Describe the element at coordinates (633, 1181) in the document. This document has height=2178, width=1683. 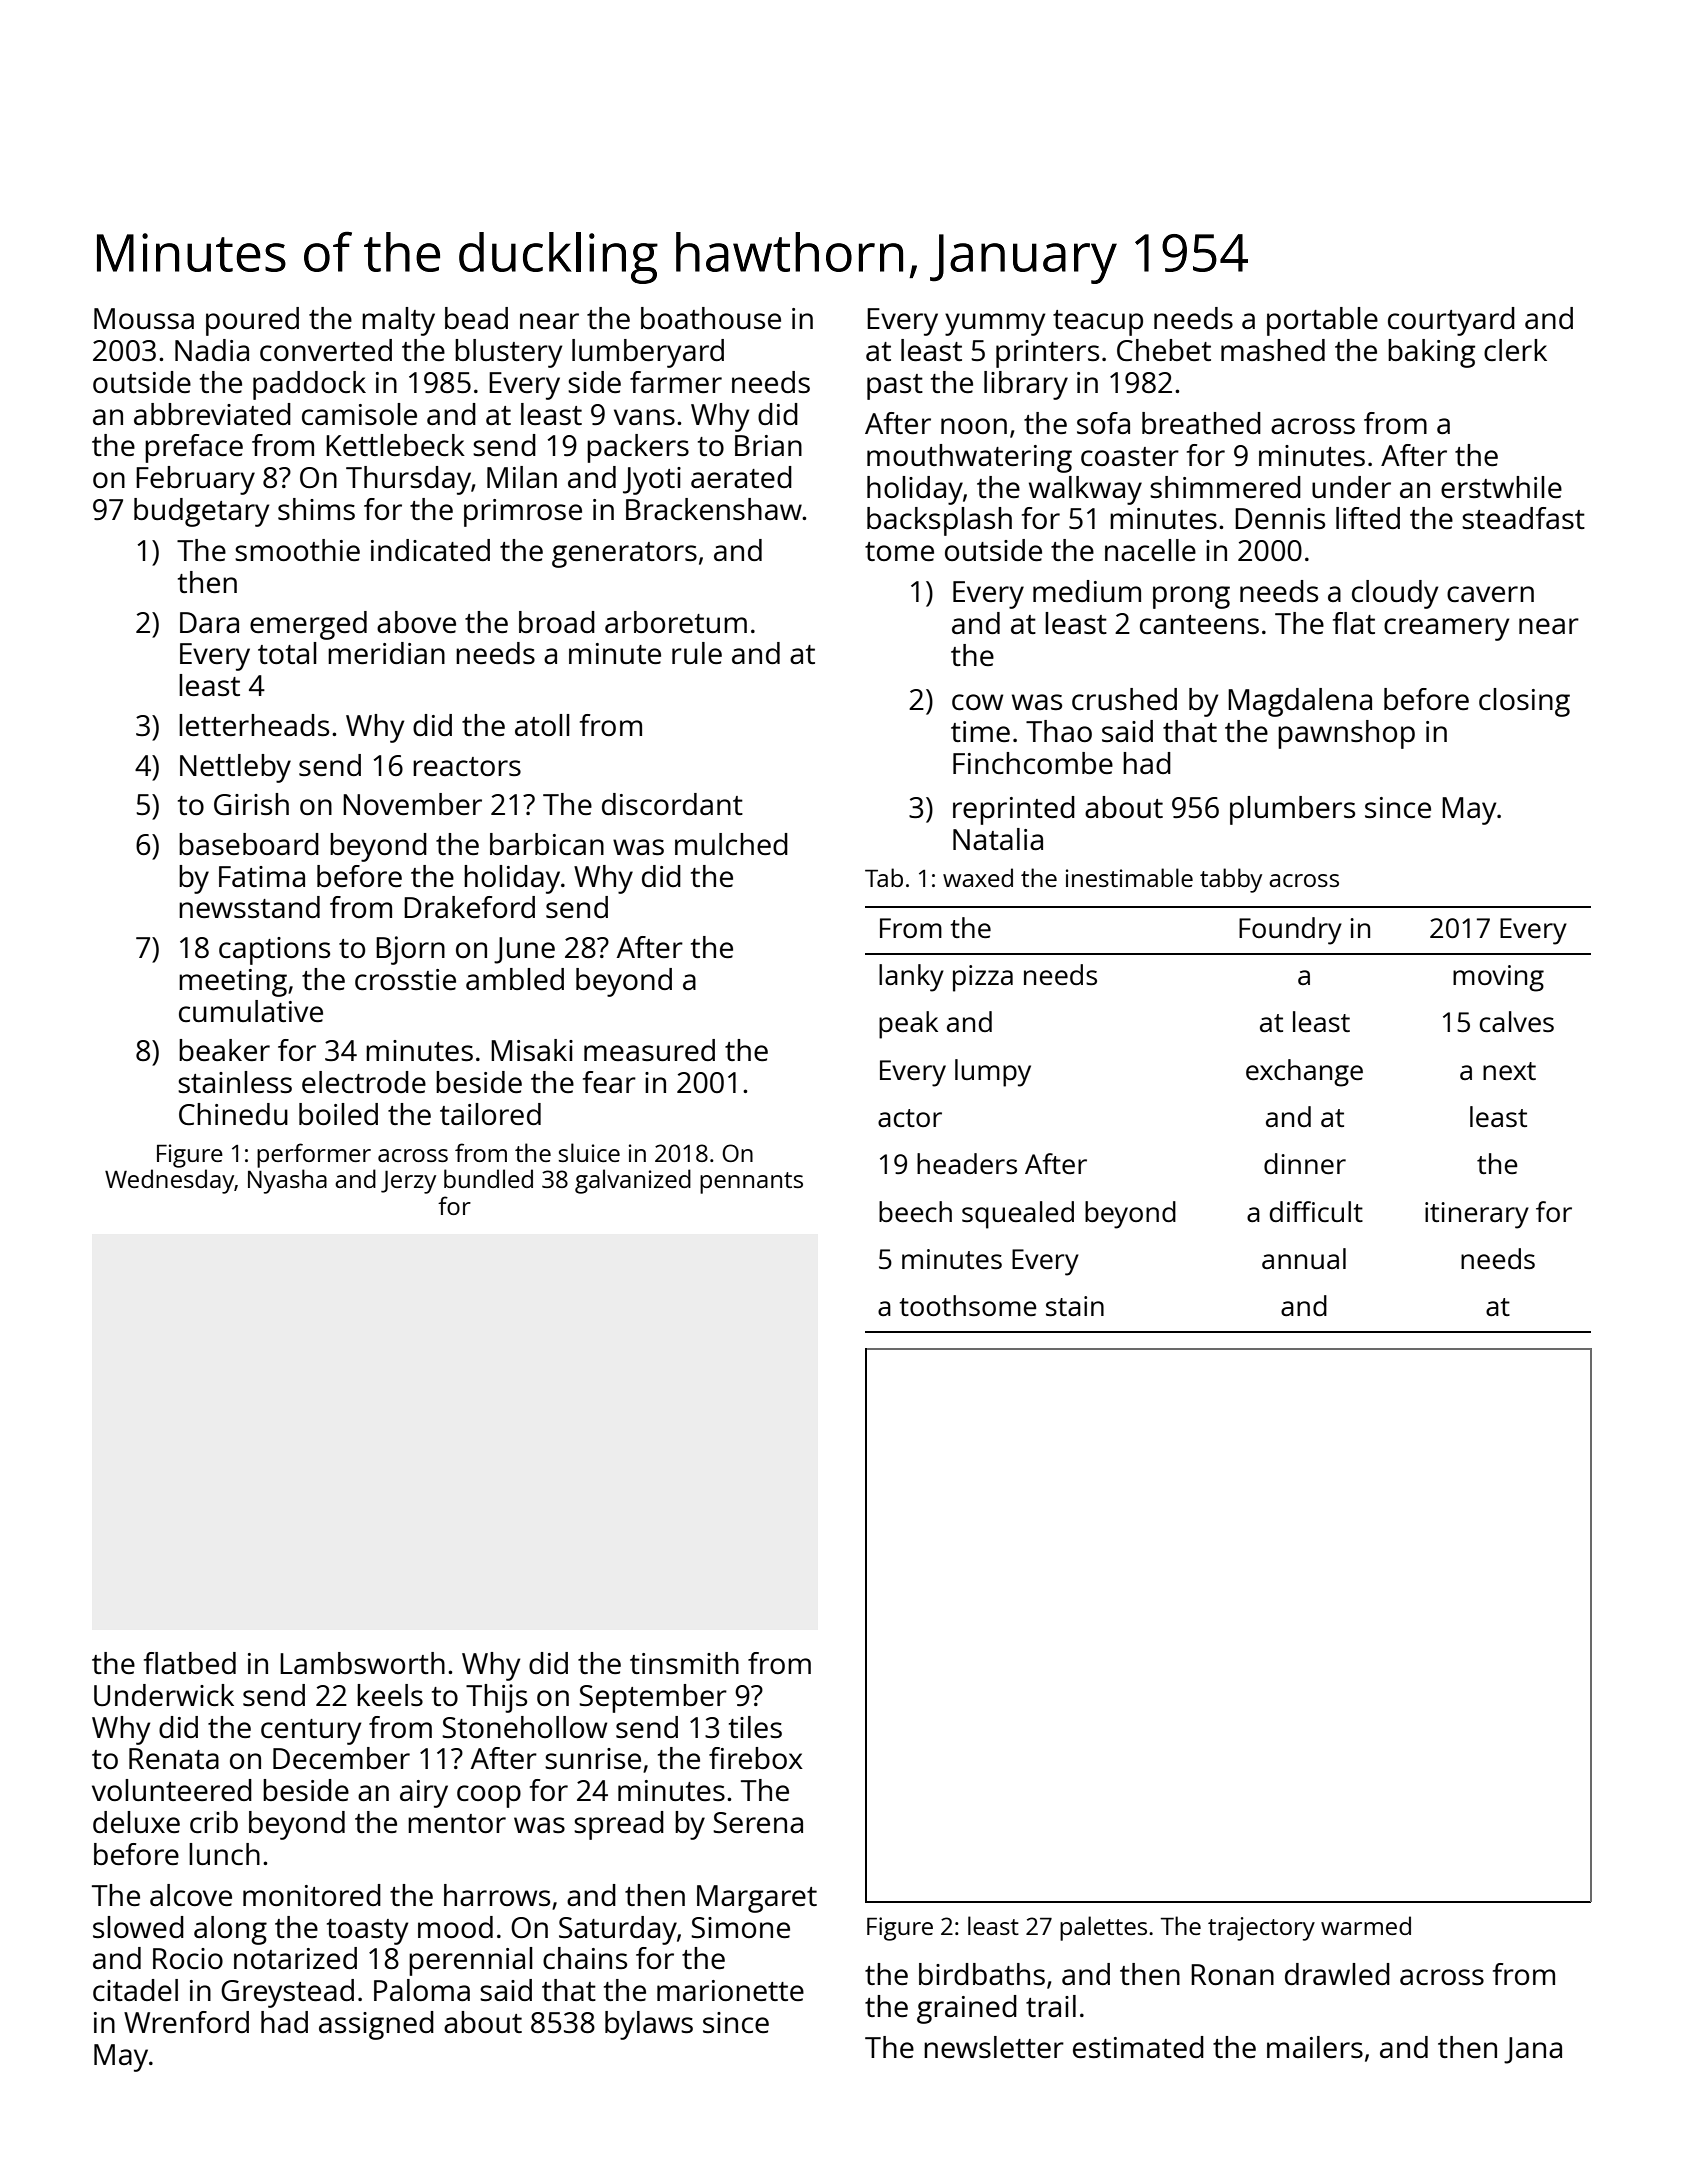
I see `galvanized` at that location.
